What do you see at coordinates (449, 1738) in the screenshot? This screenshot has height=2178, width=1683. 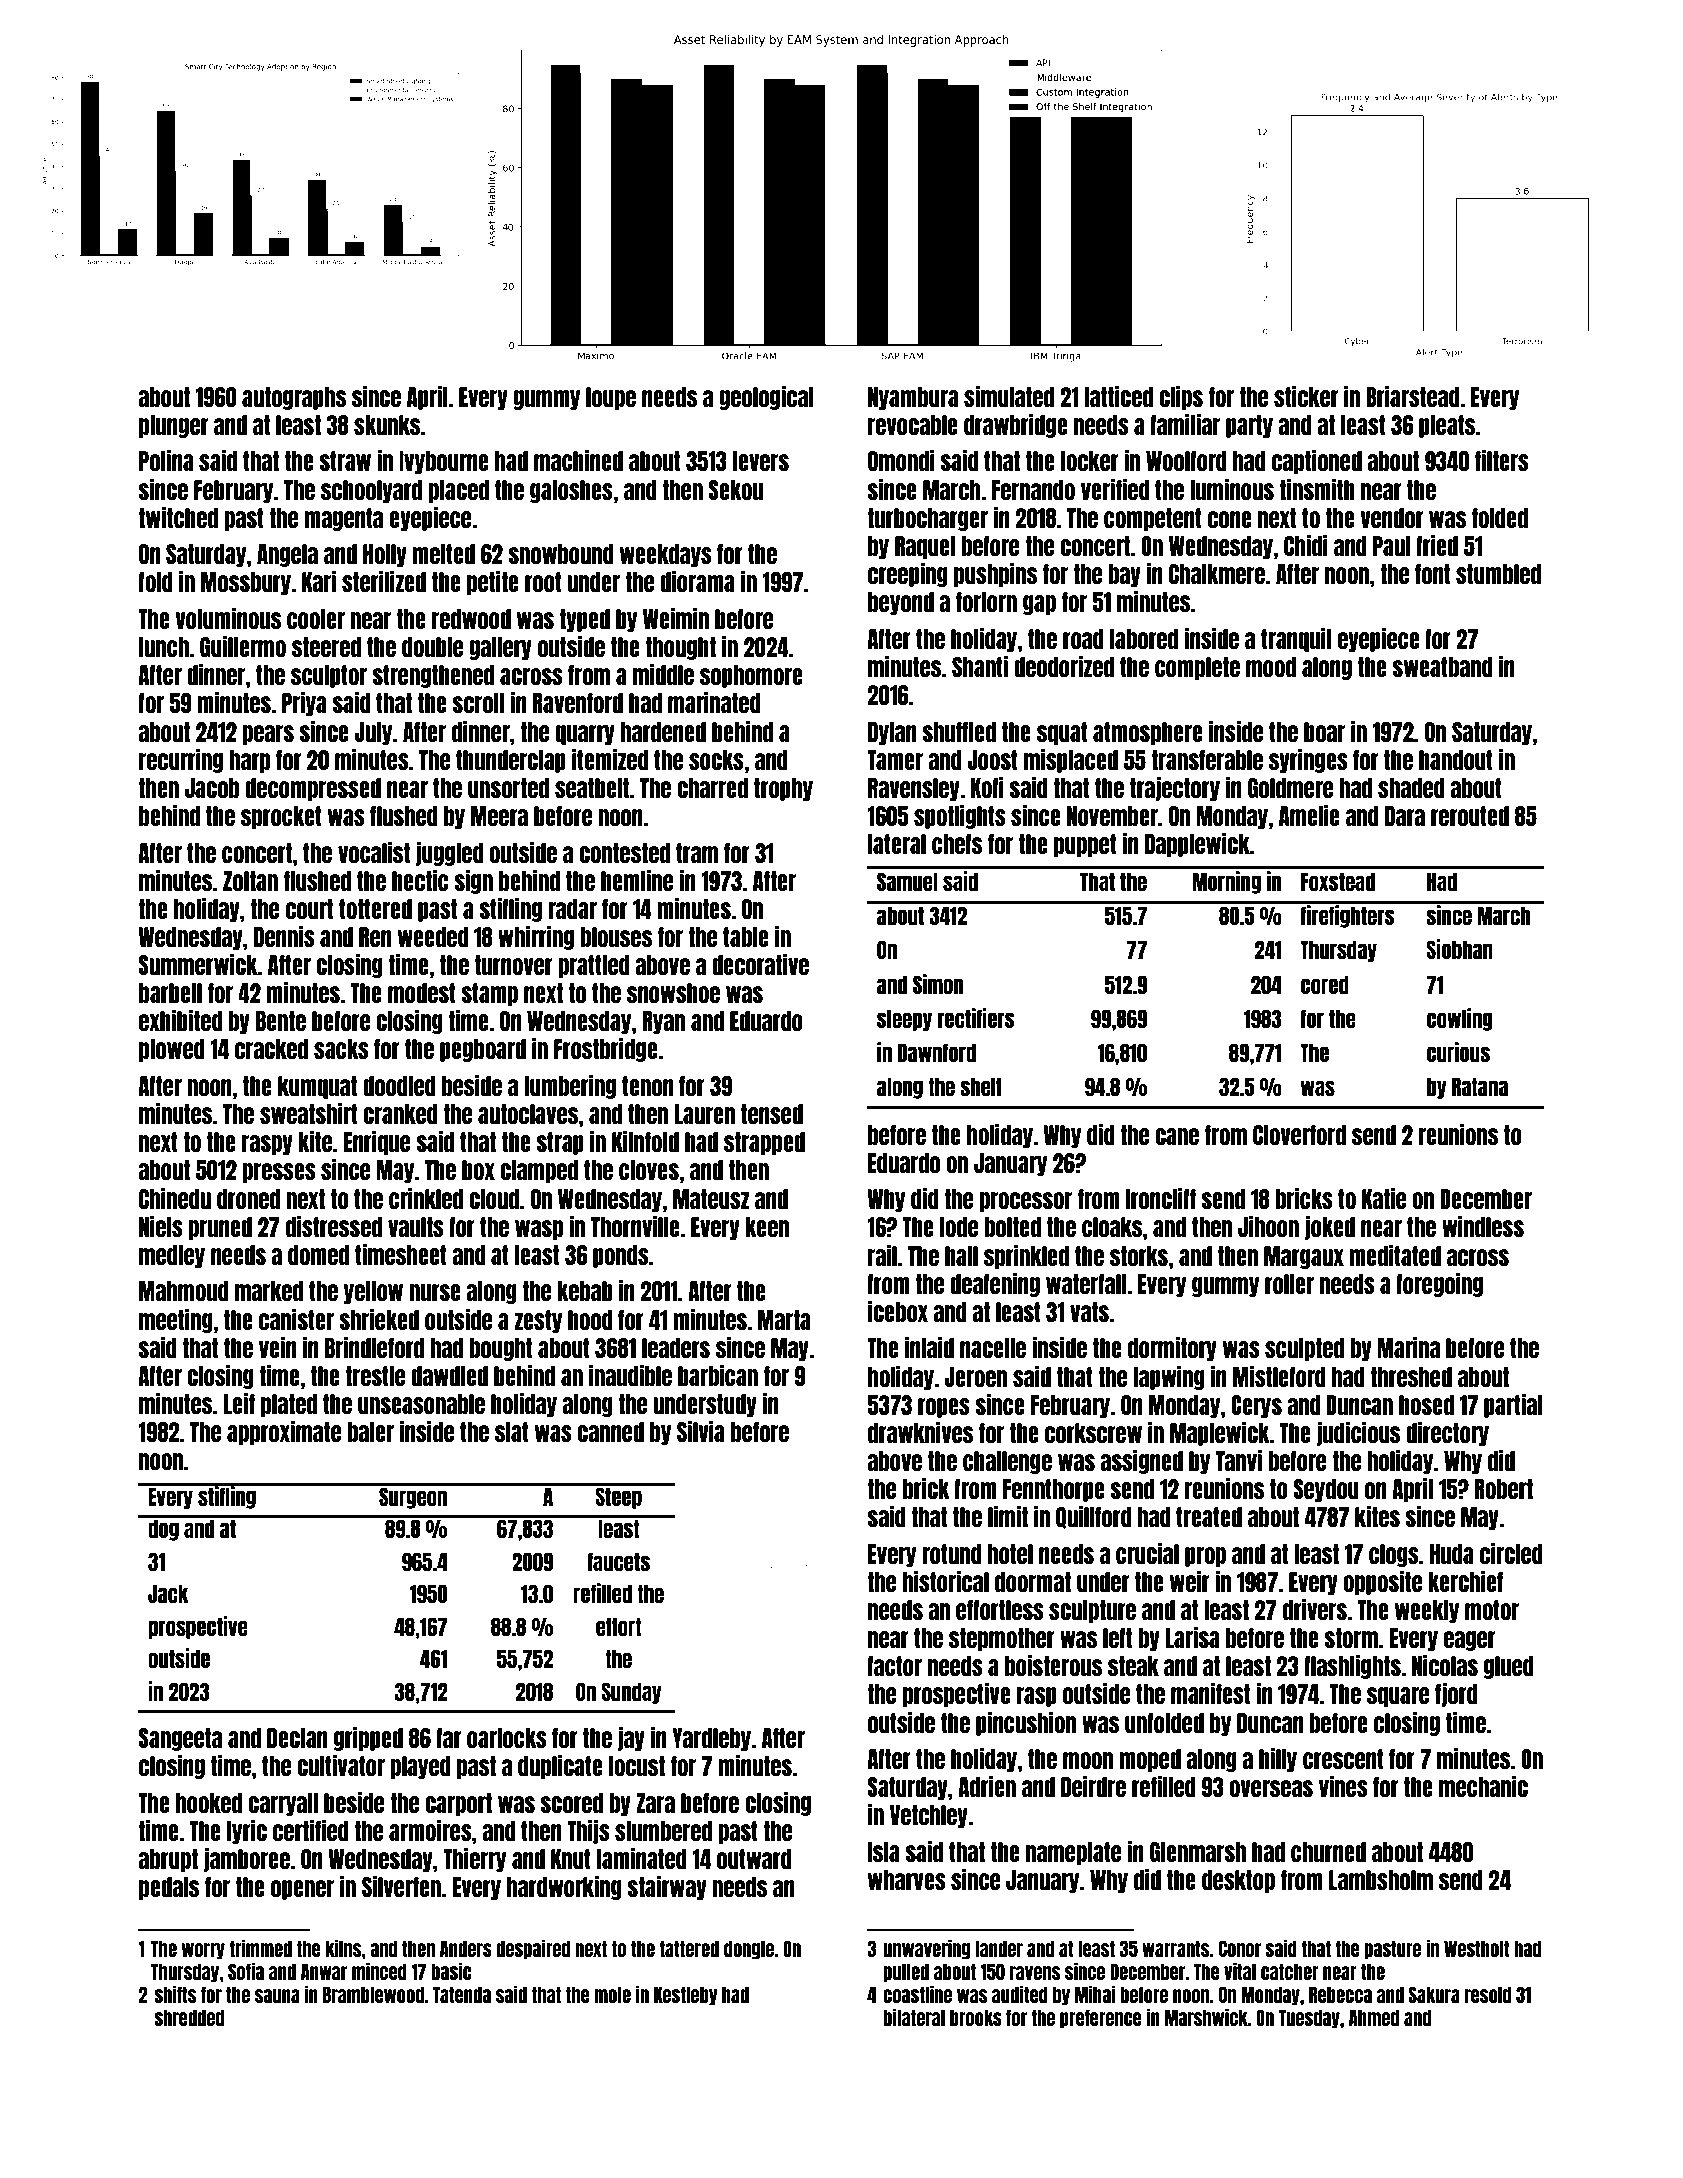 I see `far` at bounding box center [449, 1738].
